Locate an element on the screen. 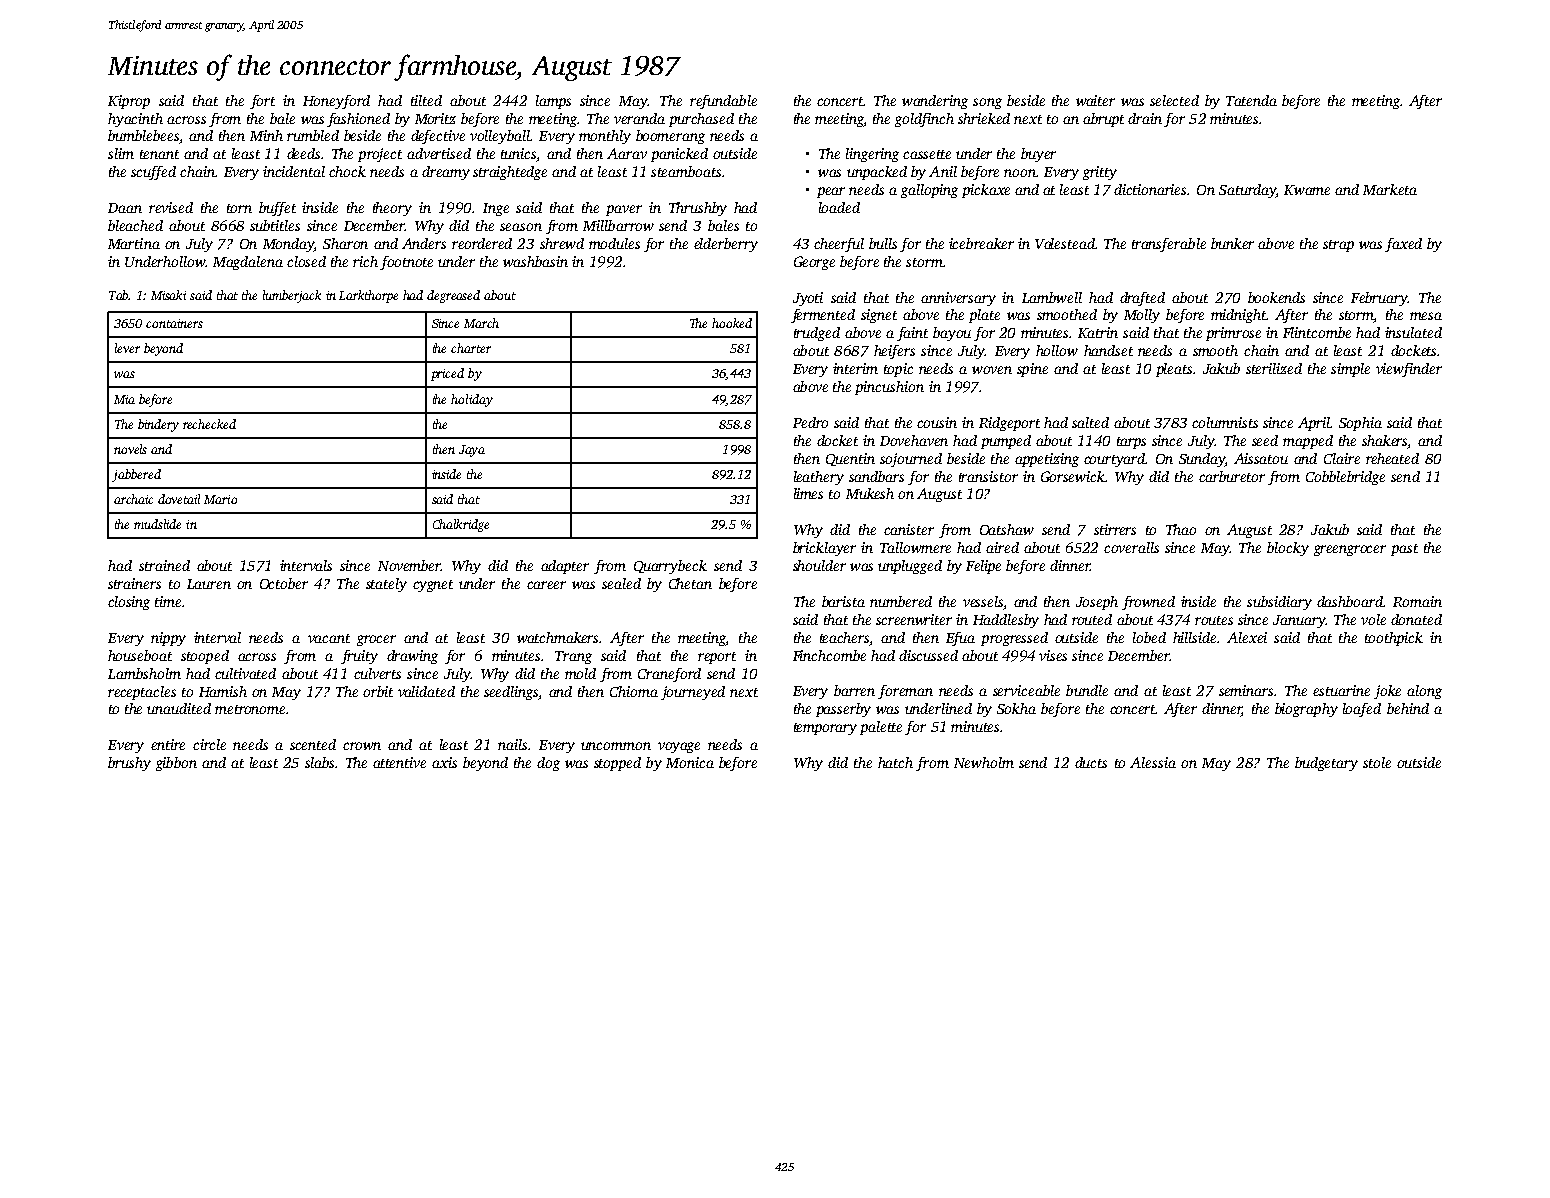 The image size is (1550, 1198). Tatenda is located at coordinates (1251, 100).
